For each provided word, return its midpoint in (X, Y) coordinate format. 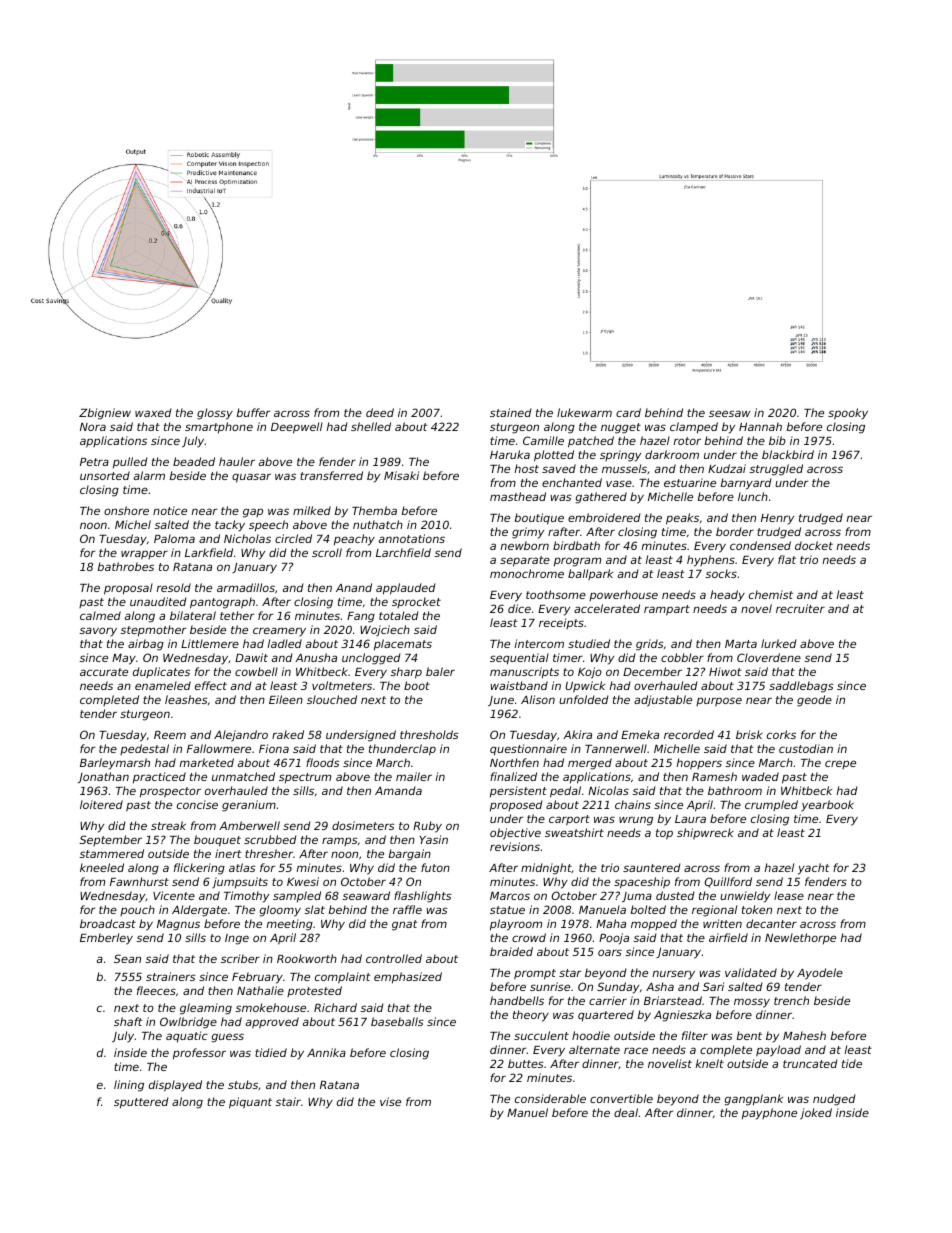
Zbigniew (105, 414)
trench (791, 1000)
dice (519, 608)
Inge (237, 939)
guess (227, 1038)
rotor (687, 441)
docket (814, 545)
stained (510, 412)
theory (531, 1016)
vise (390, 1101)
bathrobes (126, 566)
